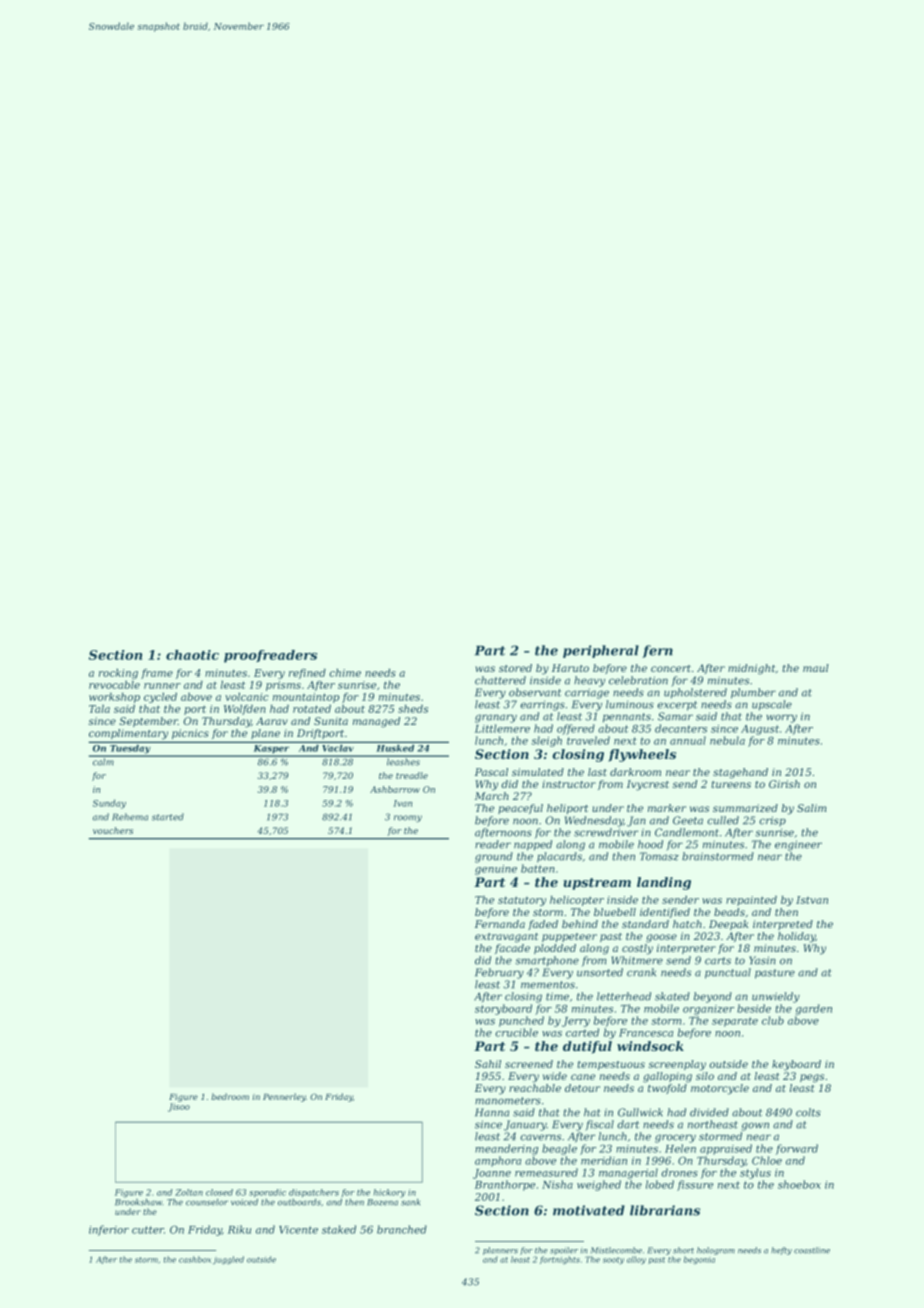 The image size is (924, 1308). Describe the element at coordinates (192, 655) in the screenshot. I see `chaotic` at that location.
